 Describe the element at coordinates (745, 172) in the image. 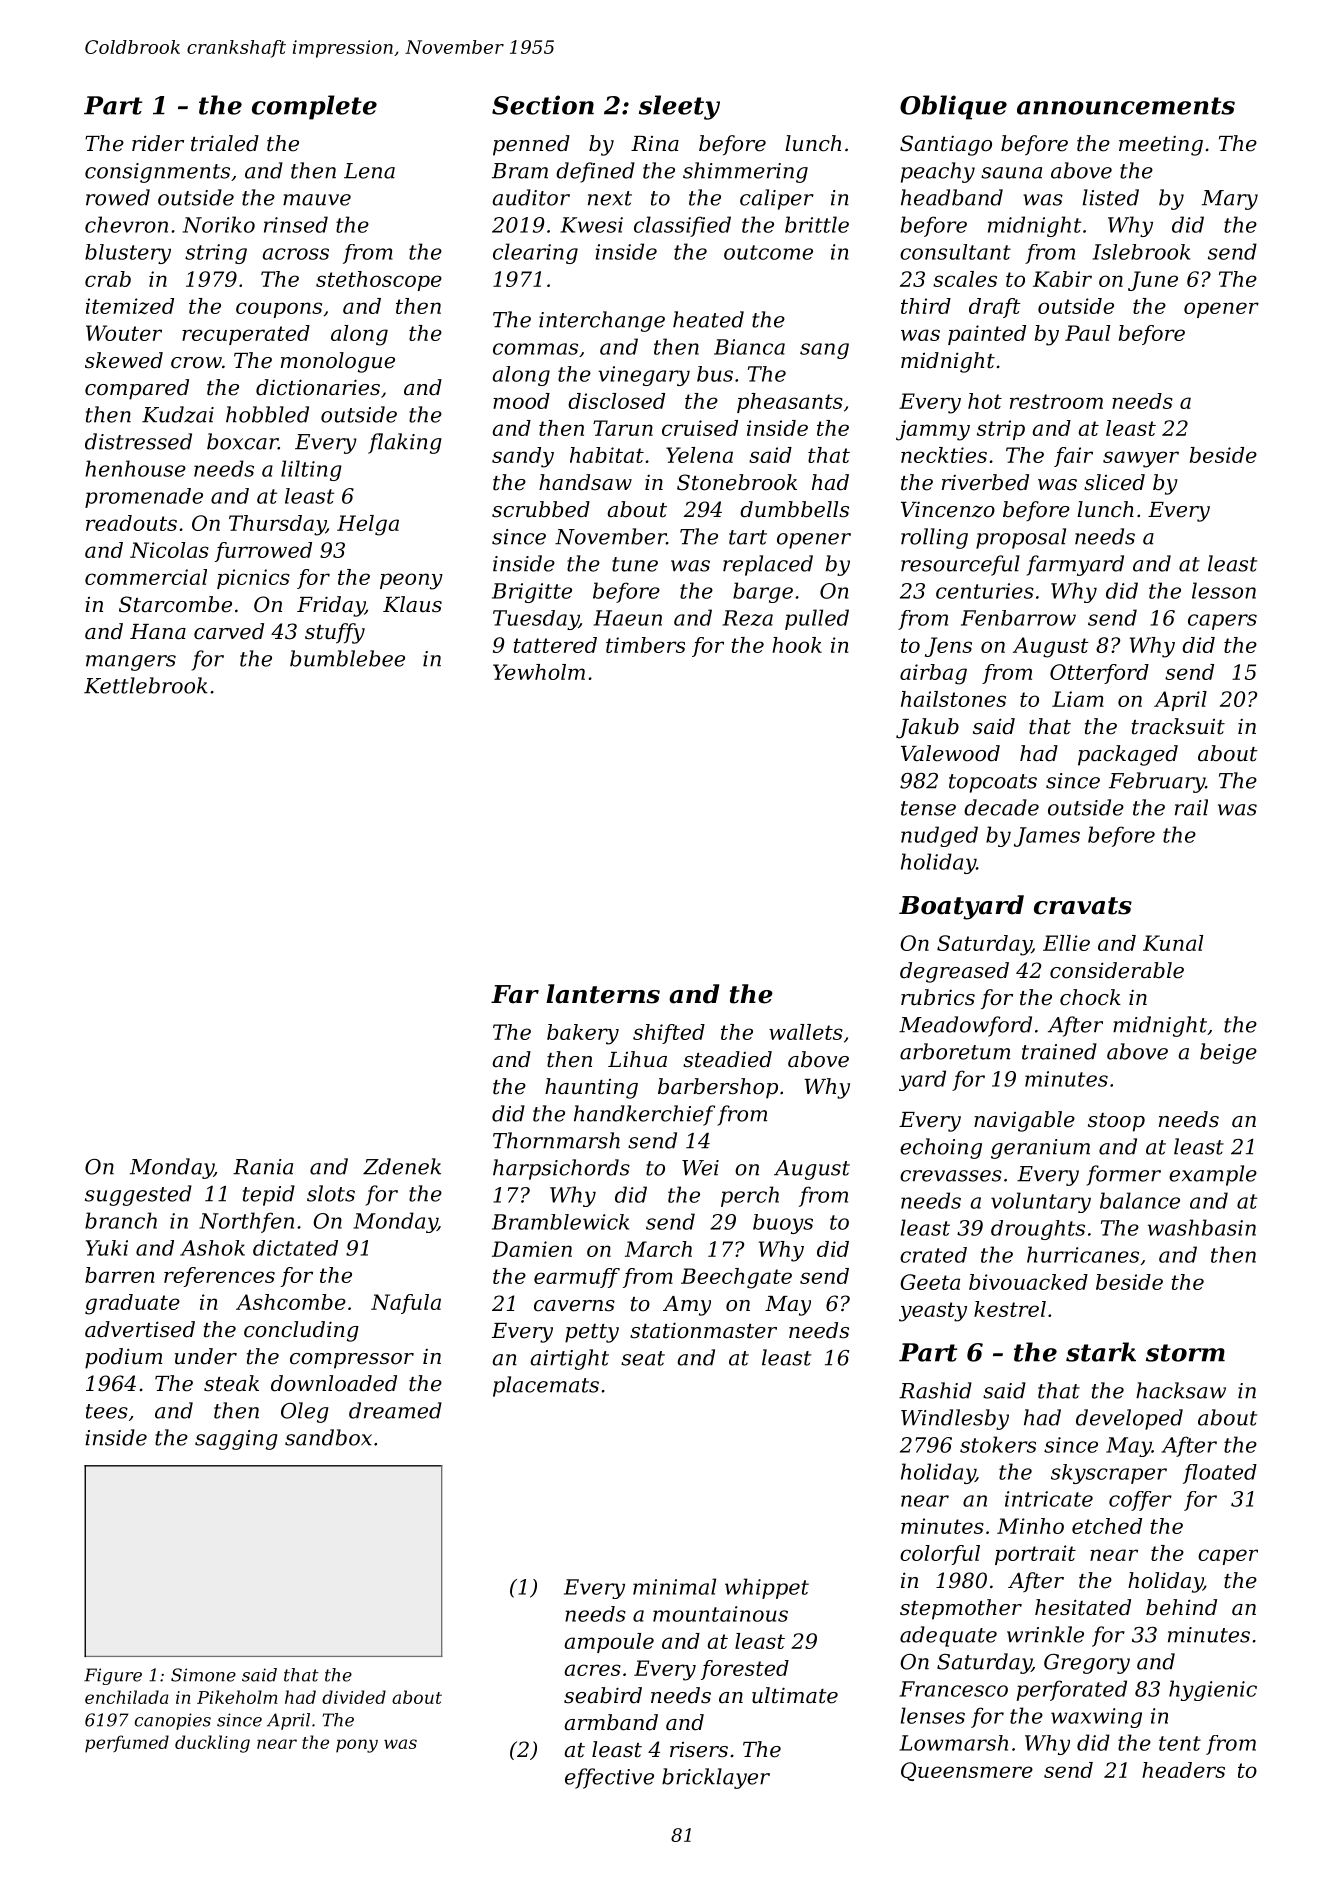

I see `shimmering` at that location.
